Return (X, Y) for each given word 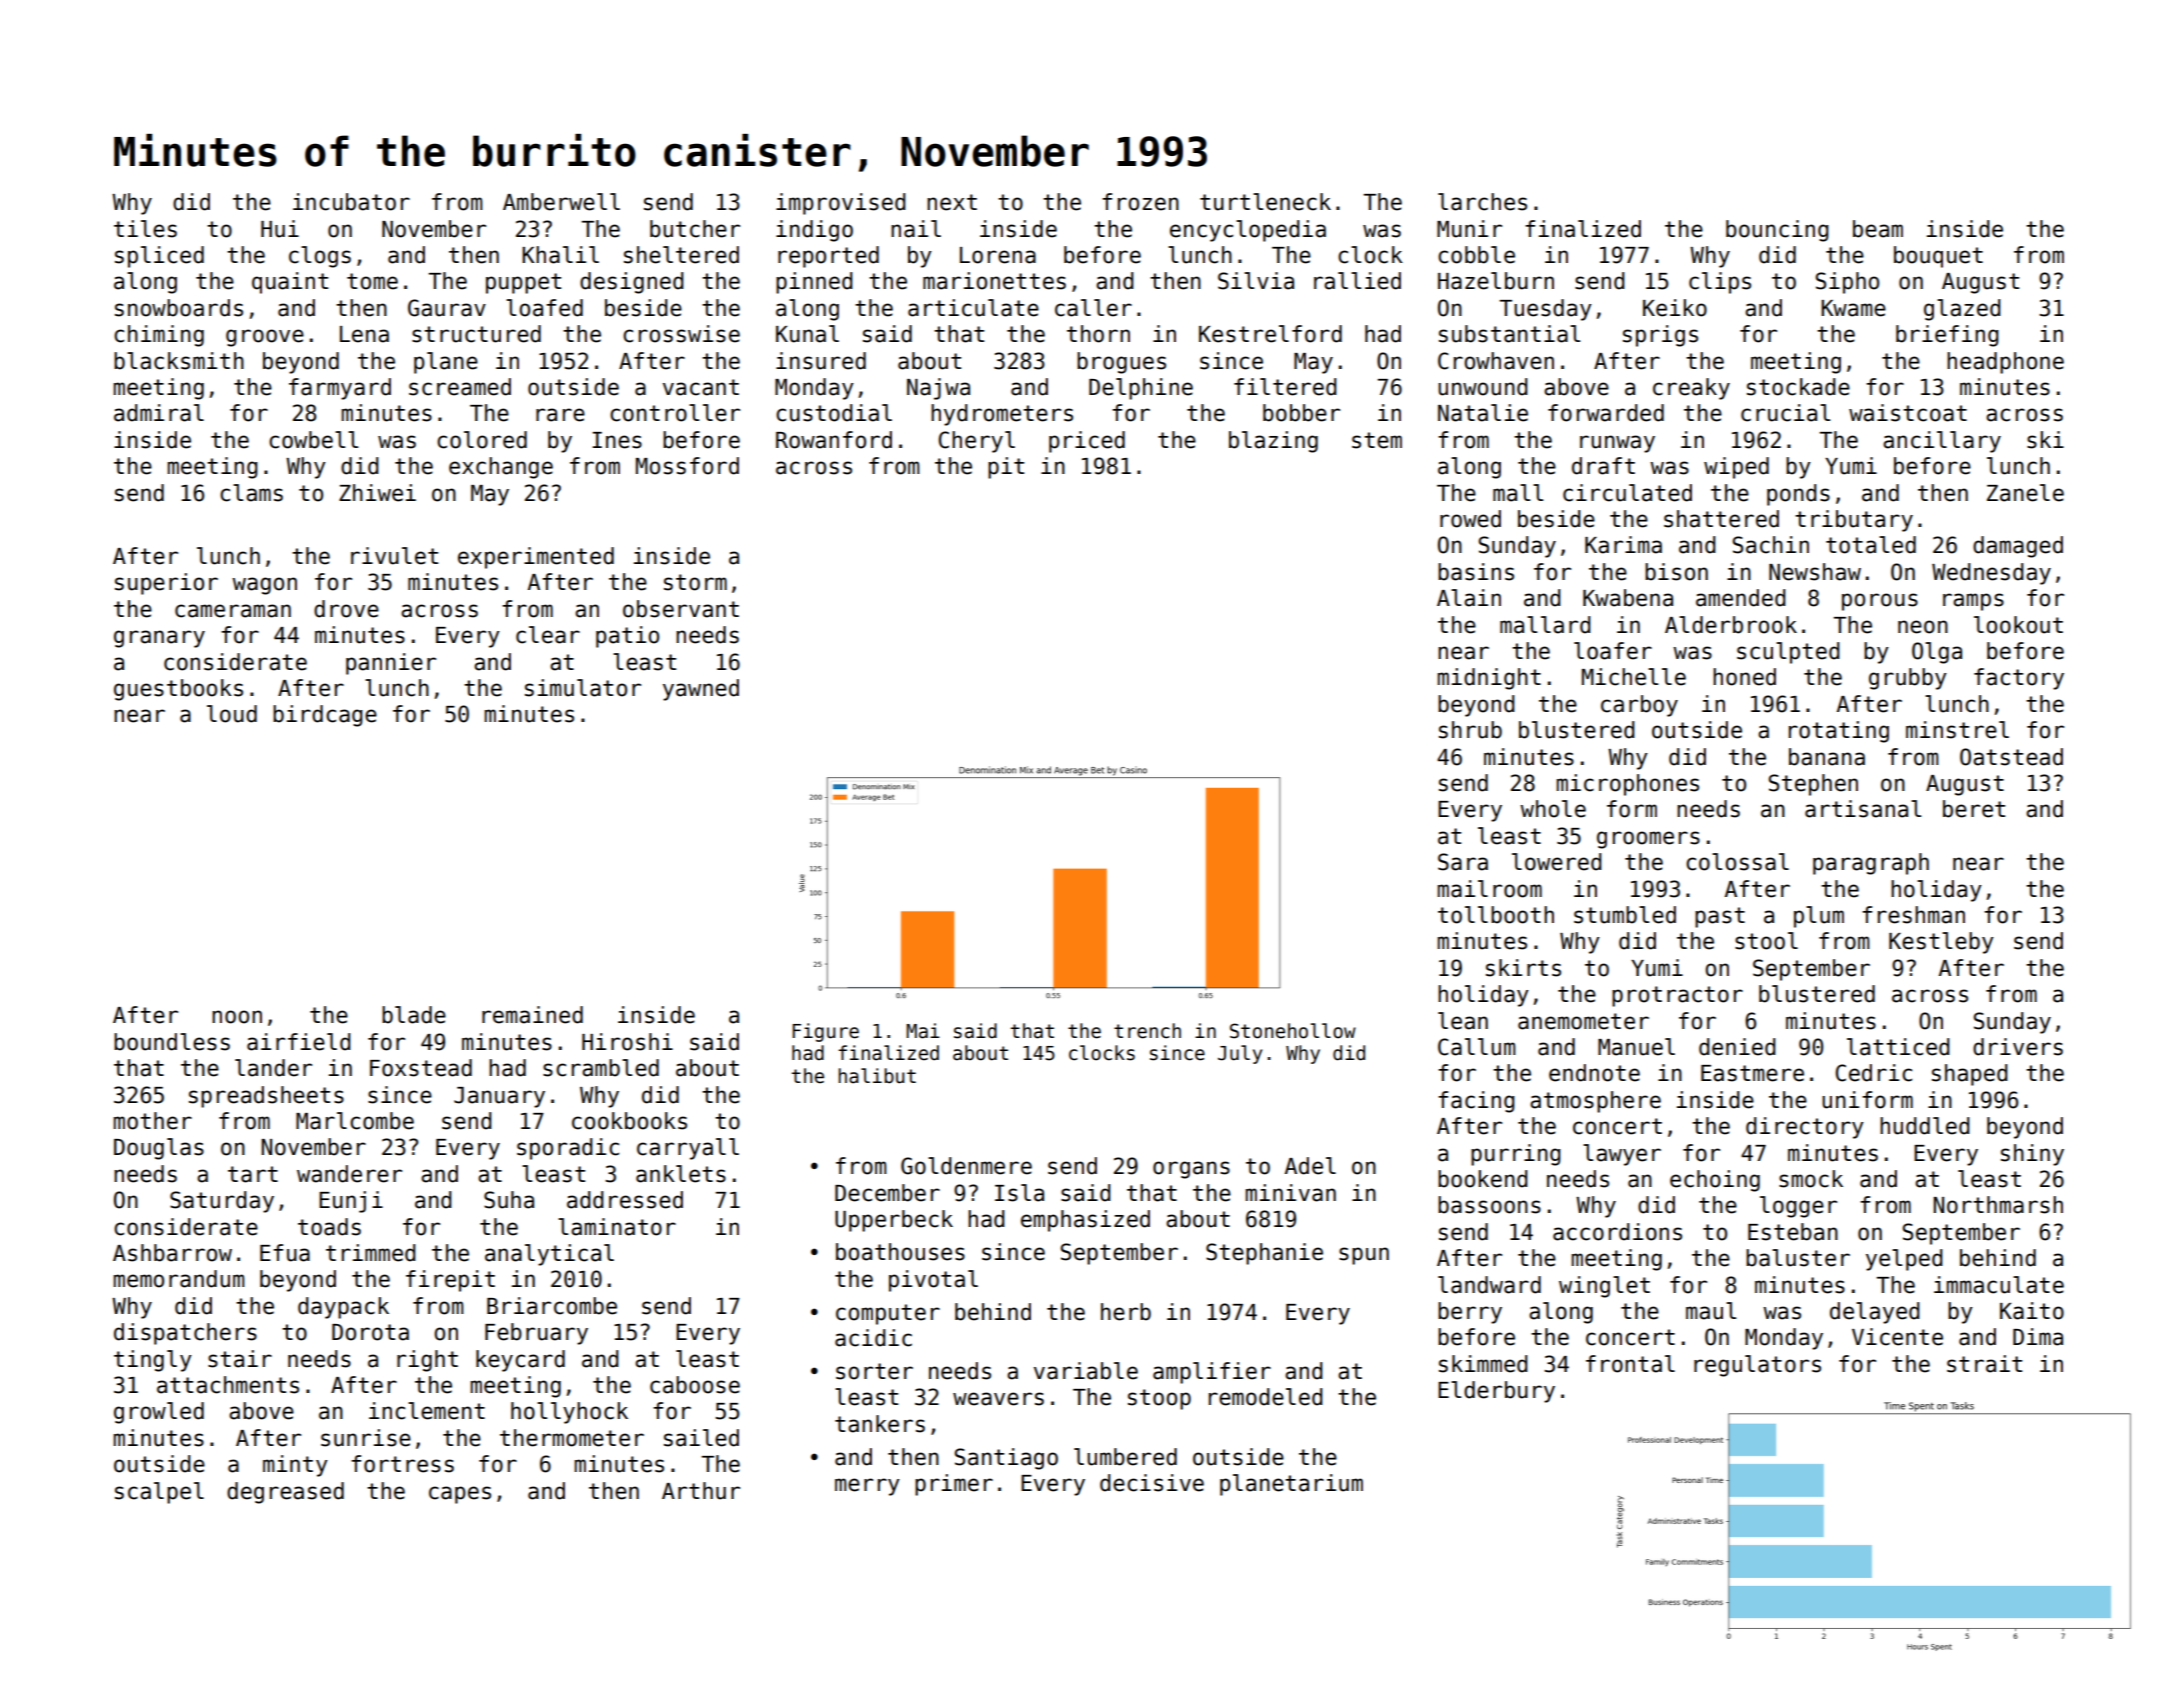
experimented (536, 558)
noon (237, 1017)
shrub (1470, 730)
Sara (1463, 862)
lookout (2018, 625)
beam (1878, 229)
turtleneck (1265, 202)
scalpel (159, 1493)
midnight (1489, 679)
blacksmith (179, 361)
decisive (1152, 1483)
